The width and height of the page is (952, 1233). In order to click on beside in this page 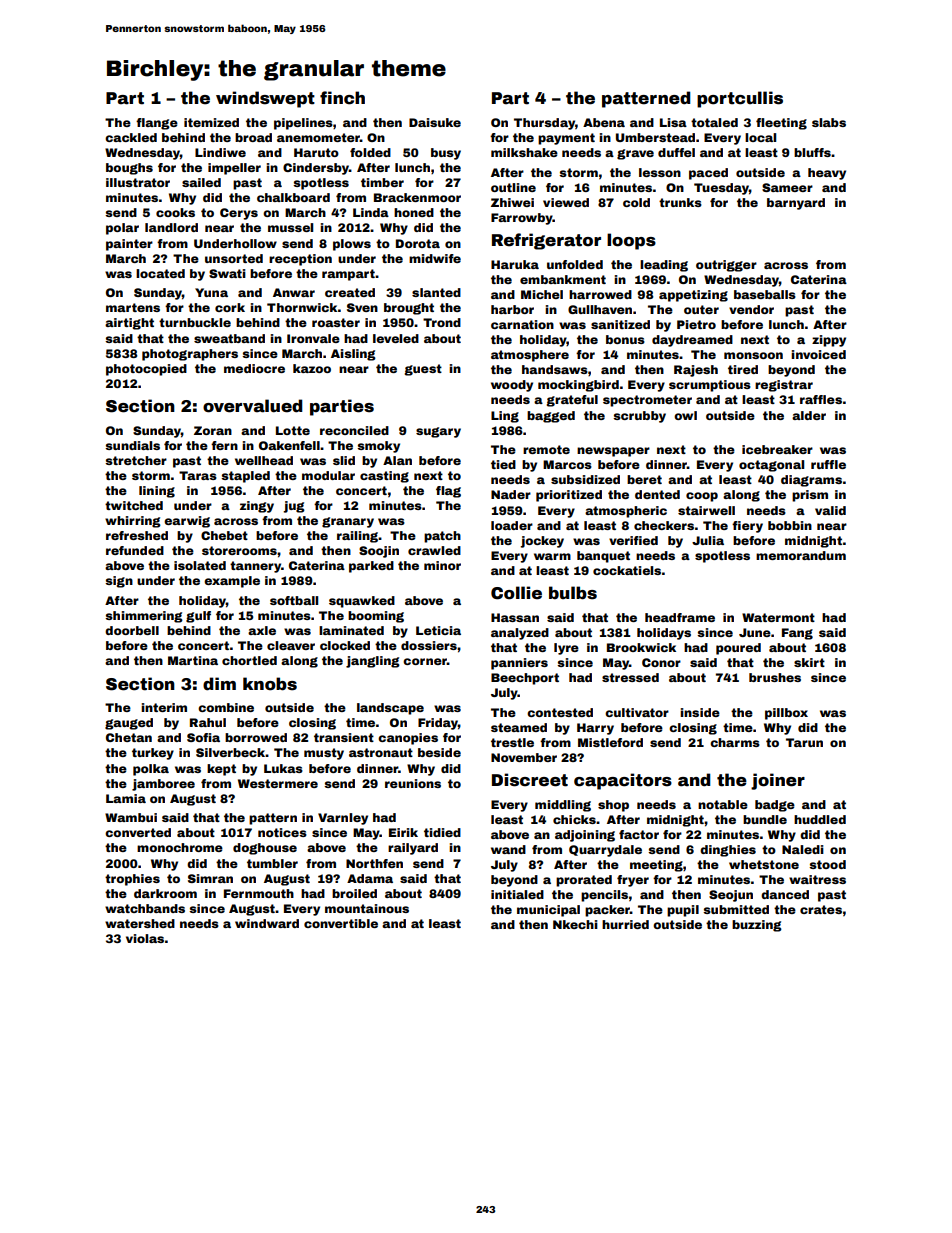, I will do `click(439, 752)`.
